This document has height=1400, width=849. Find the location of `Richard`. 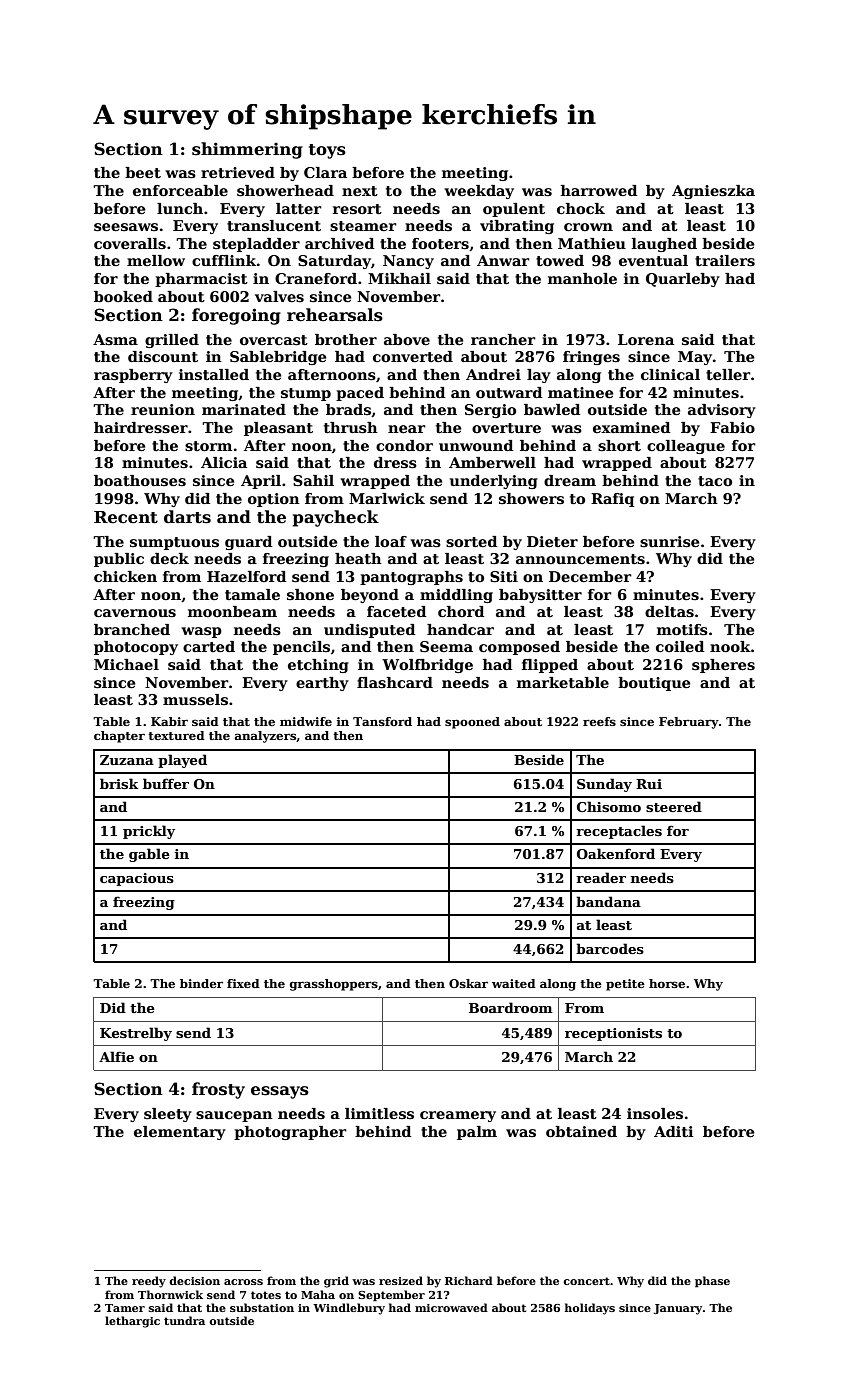

Richard is located at coordinates (469, 1280).
